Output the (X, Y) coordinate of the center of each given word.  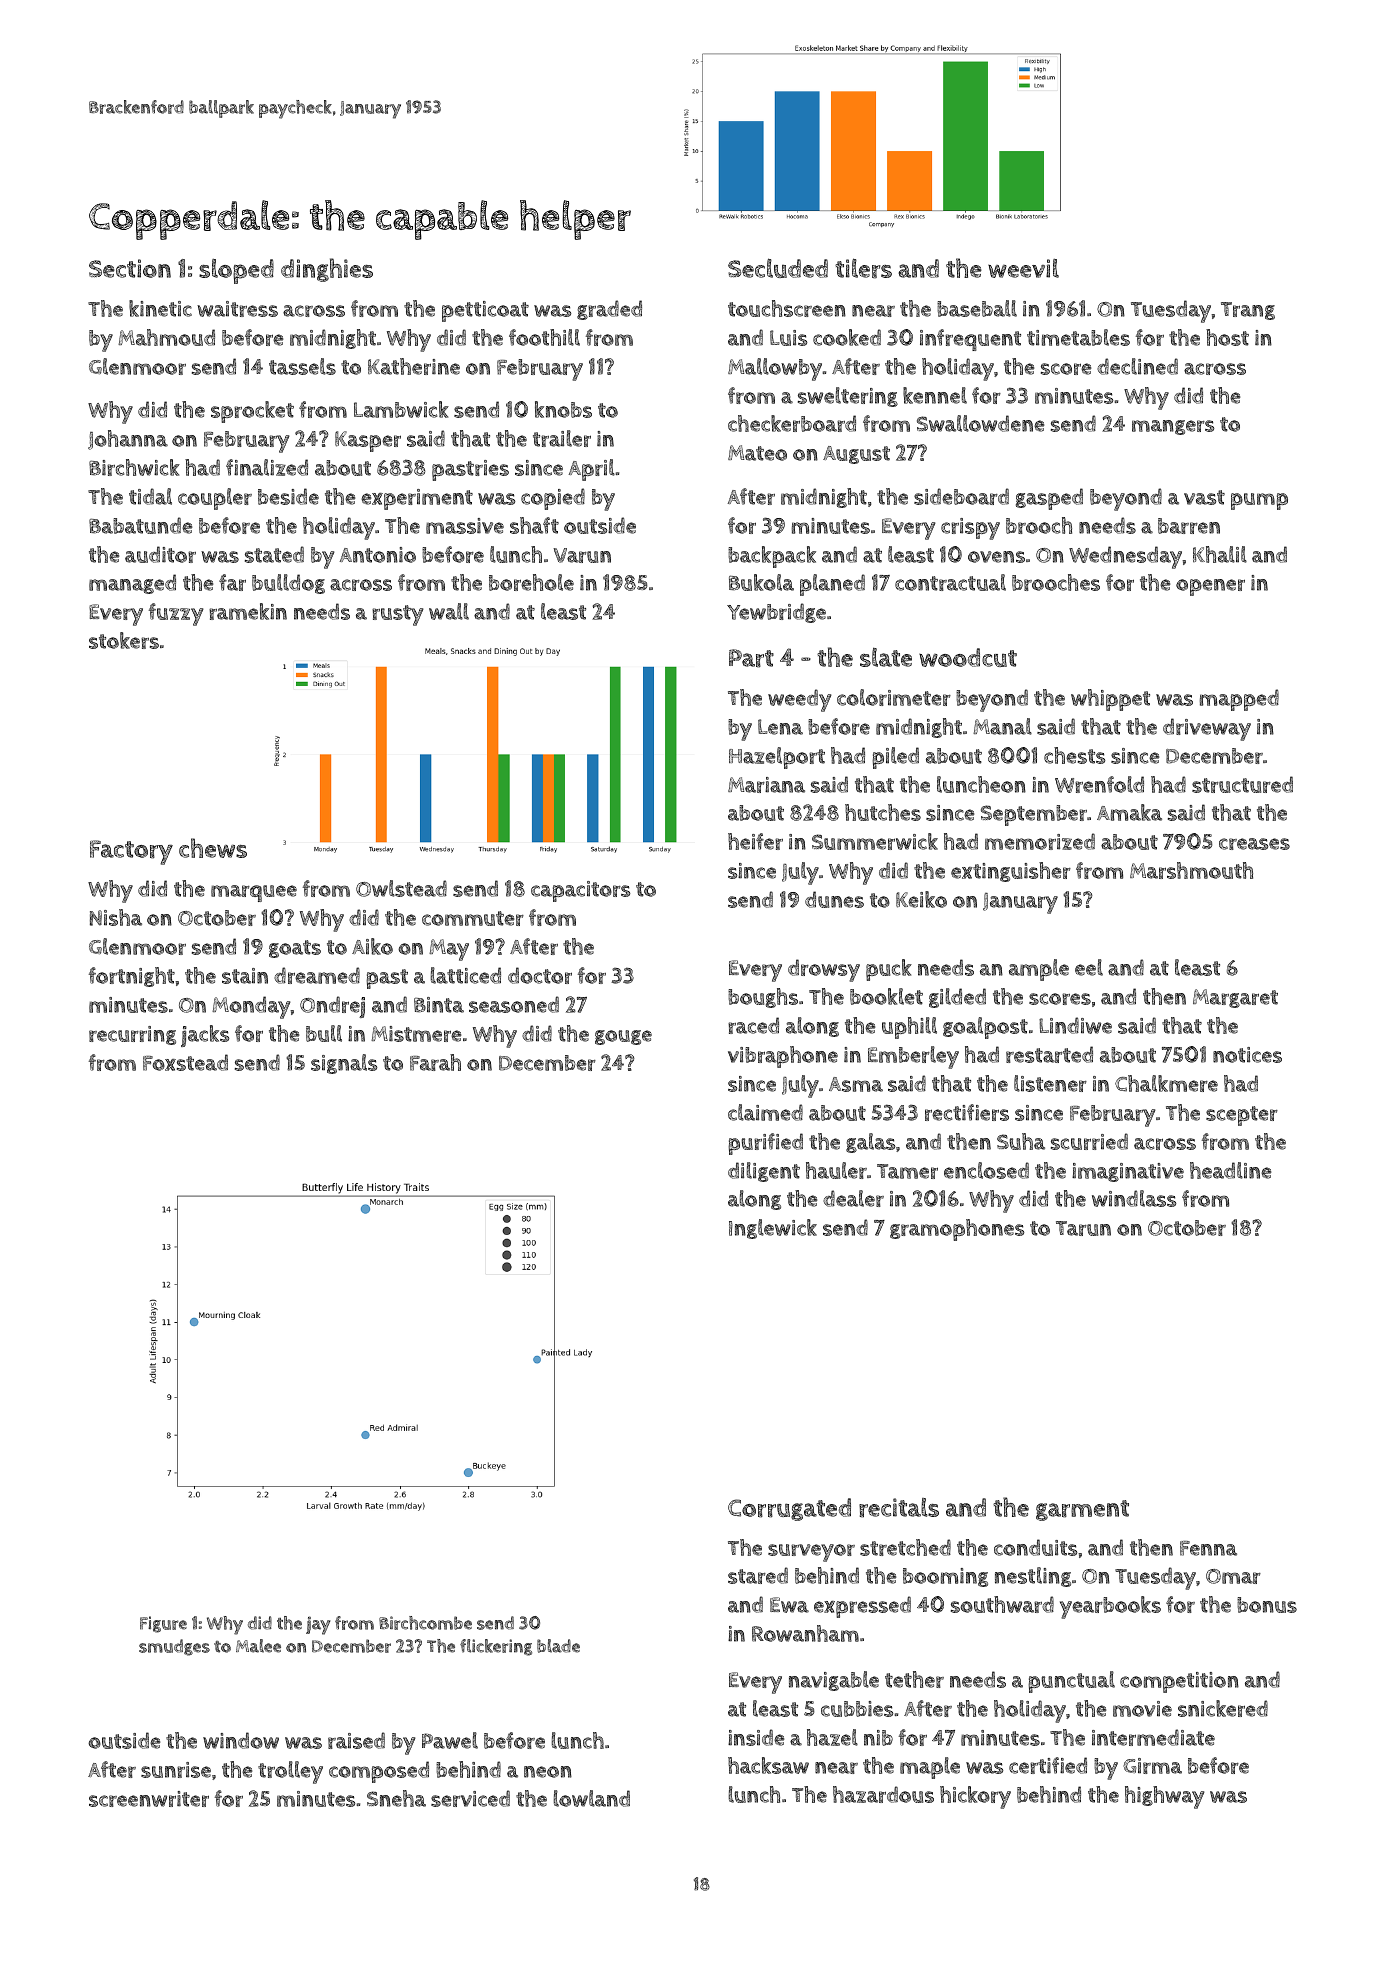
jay (318, 1625)
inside (756, 1737)
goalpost (985, 1028)
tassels (302, 366)
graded (609, 310)
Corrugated (789, 1509)
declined (1137, 366)
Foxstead (185, 1062)
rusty (398, 615)
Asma (856, 1084)
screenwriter (149, 1799)
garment (1082, 1510)
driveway (1207, 729)
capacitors (581, 891)
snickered (1223, 1708)
